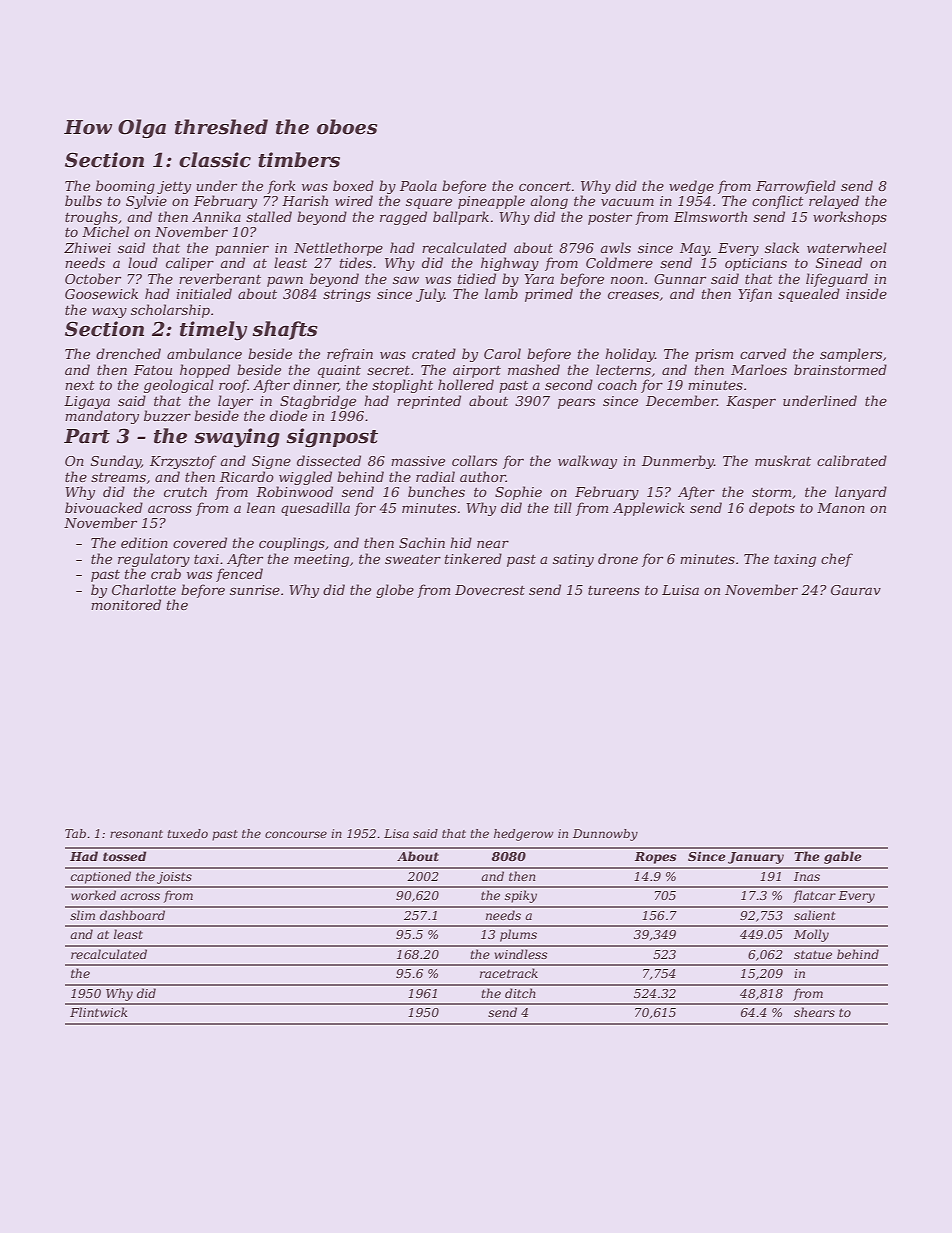 This page has width=952, height=1233. What do you see at coordinates (772, 509) in the page?
I see `depots` at bounding box center [772, 509].
